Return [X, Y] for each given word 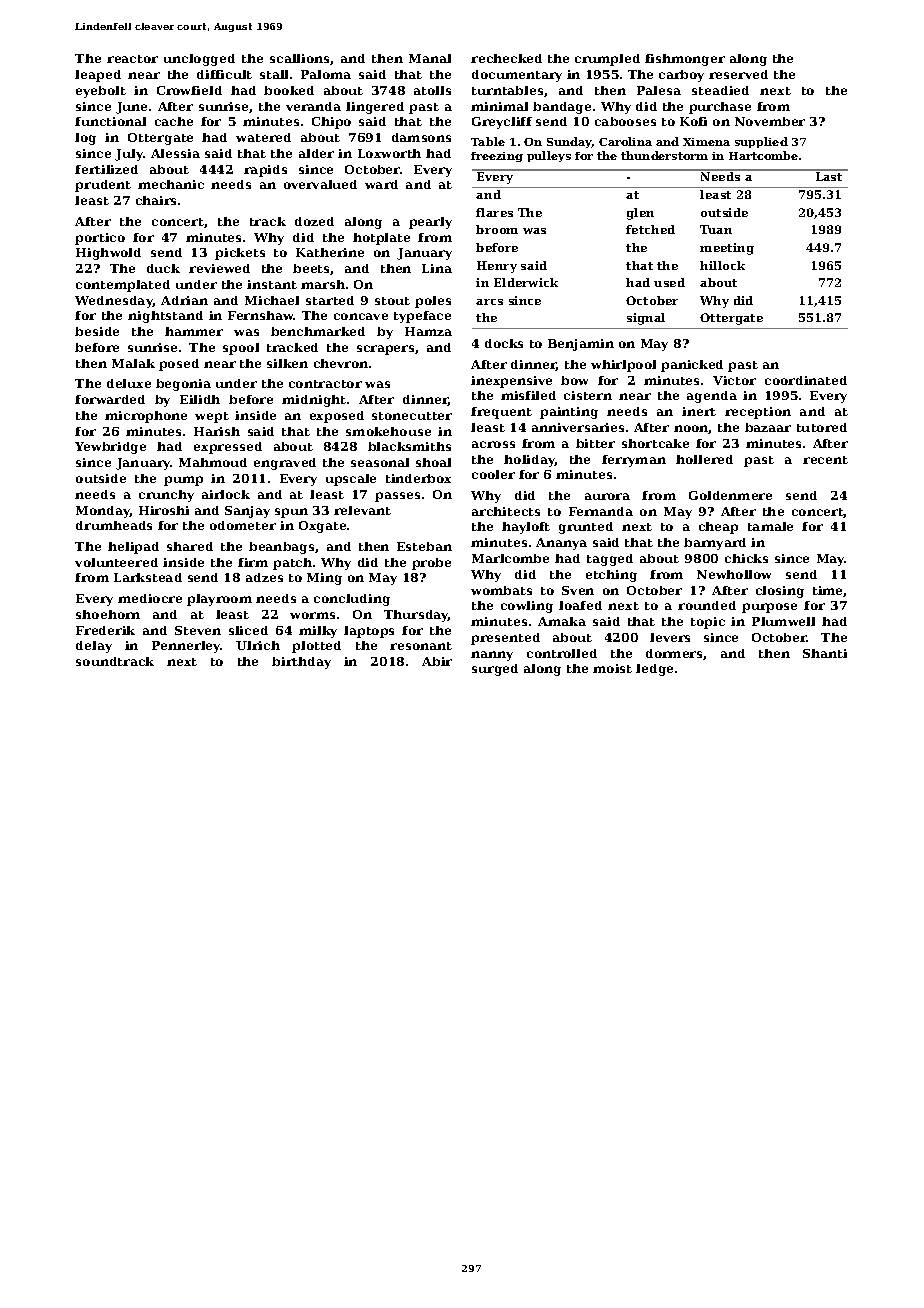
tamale [770, 526]
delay [94, 647]
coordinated [806, 380]
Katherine [330, 252]
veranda [313, 106]
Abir [437, 661]
